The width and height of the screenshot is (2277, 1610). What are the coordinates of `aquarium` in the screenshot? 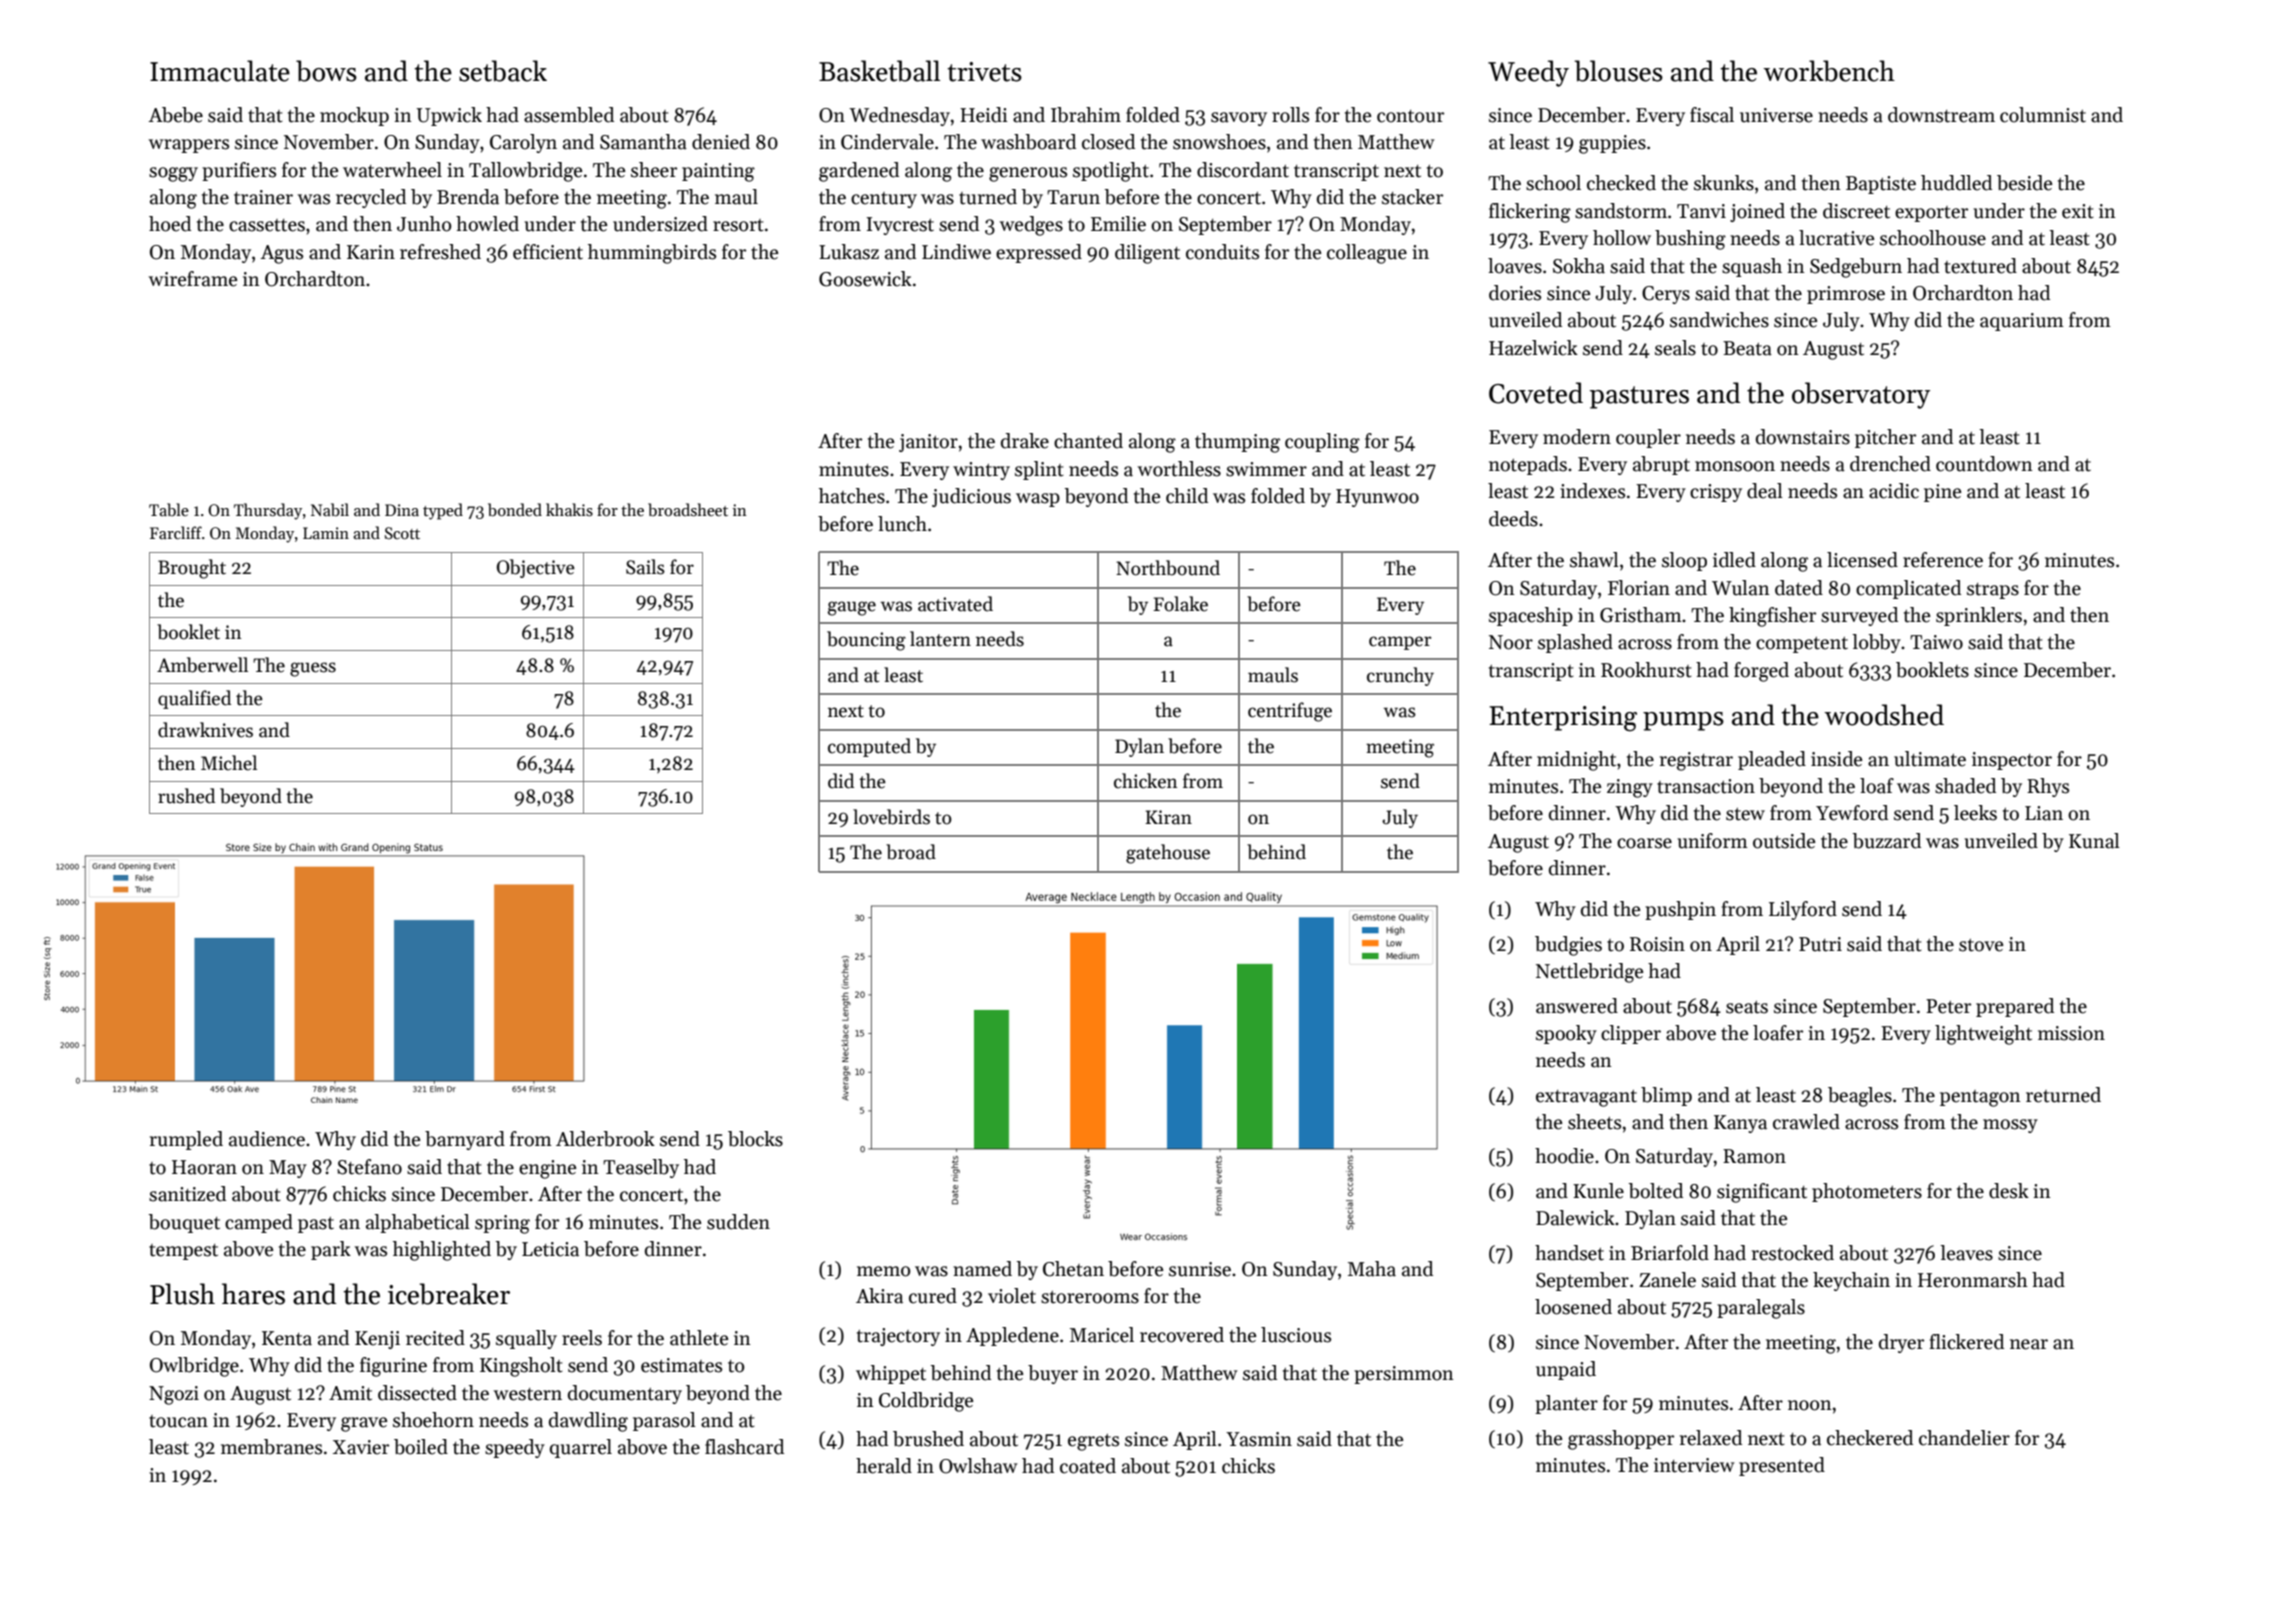 It's located at (2022, 322).
